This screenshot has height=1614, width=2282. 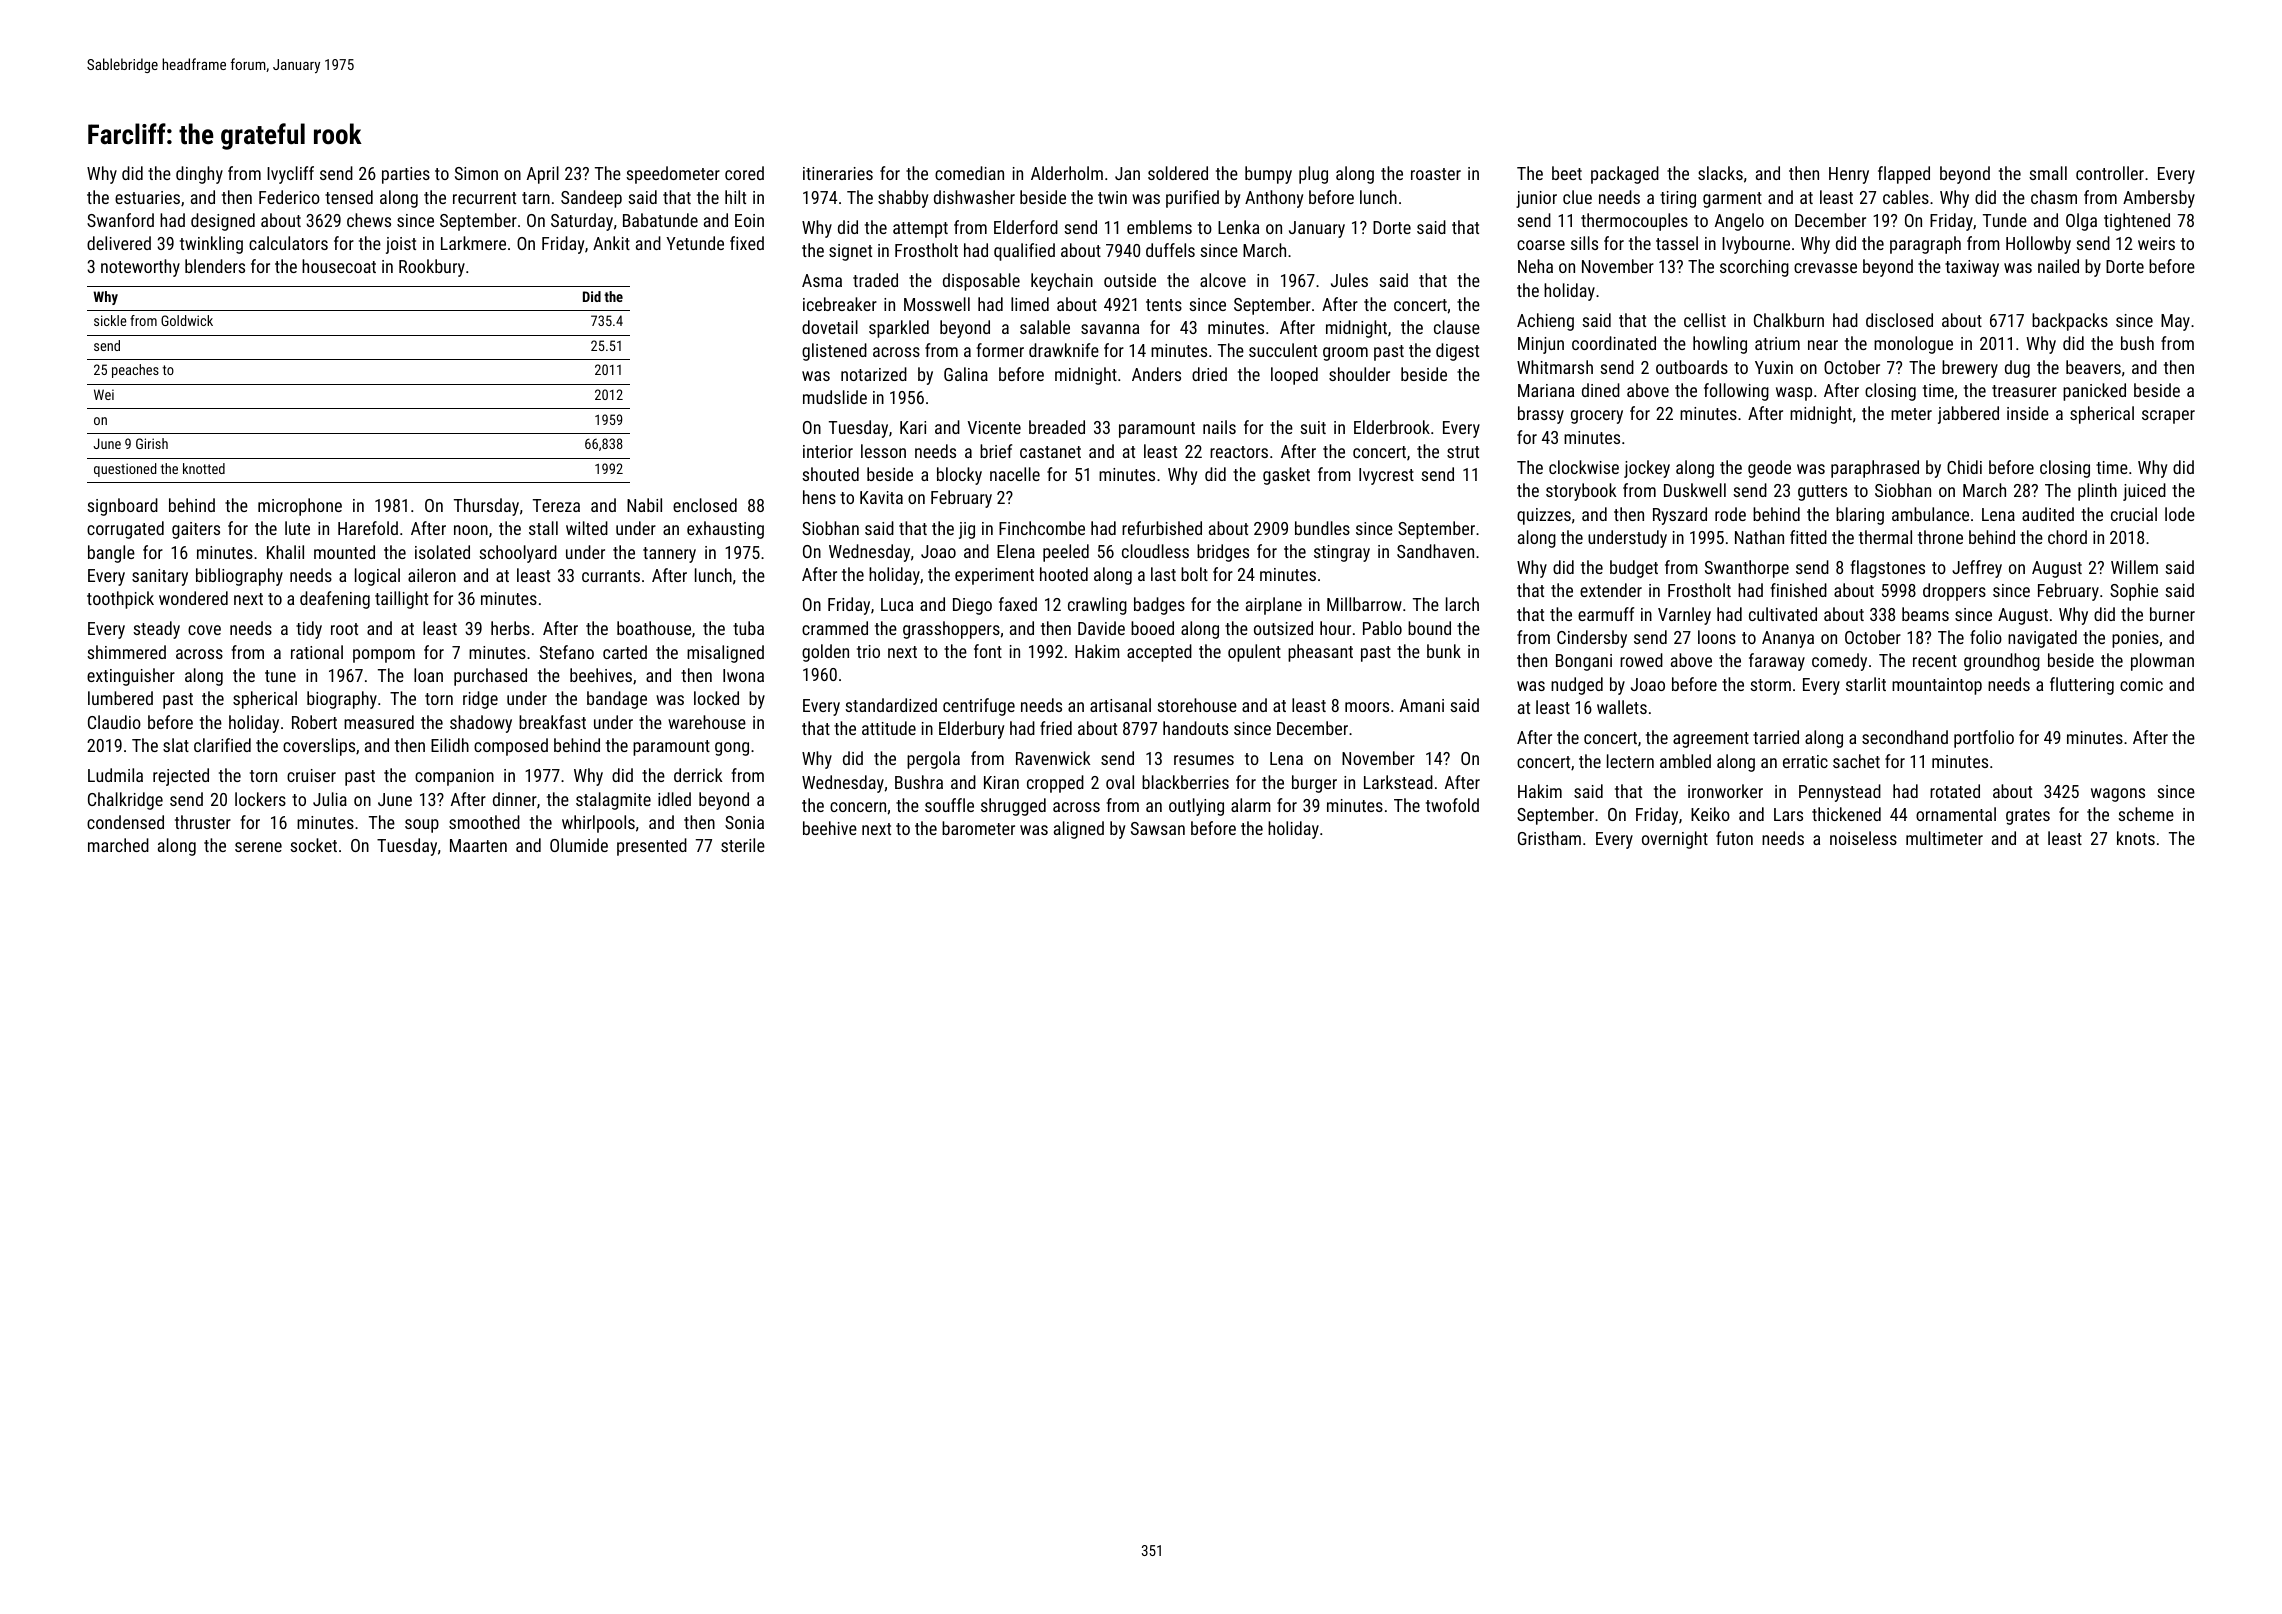 I want to click on golden, so click(x=825, y=653).
